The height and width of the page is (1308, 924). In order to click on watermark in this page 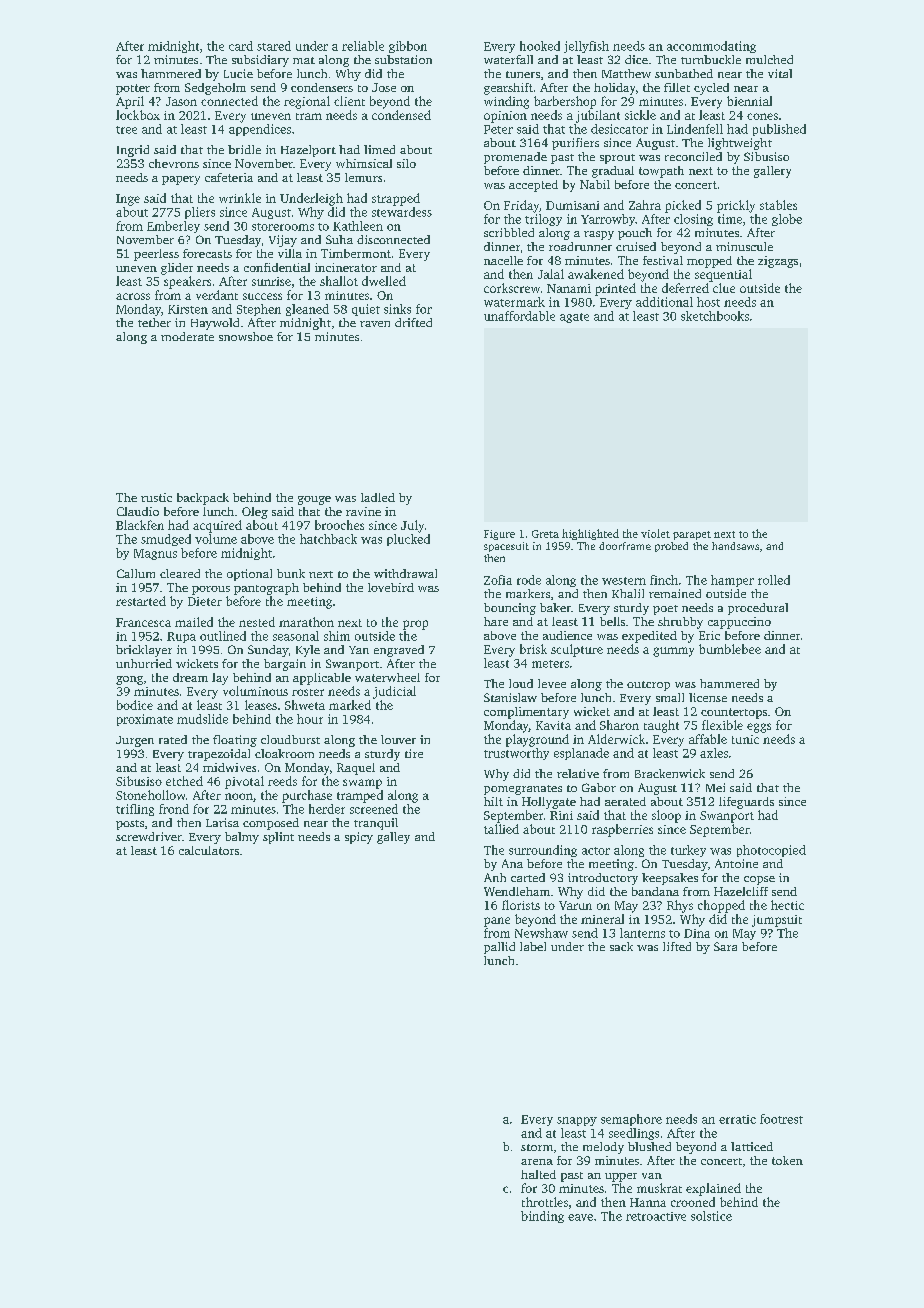, I will do `click(514, 302)`.
